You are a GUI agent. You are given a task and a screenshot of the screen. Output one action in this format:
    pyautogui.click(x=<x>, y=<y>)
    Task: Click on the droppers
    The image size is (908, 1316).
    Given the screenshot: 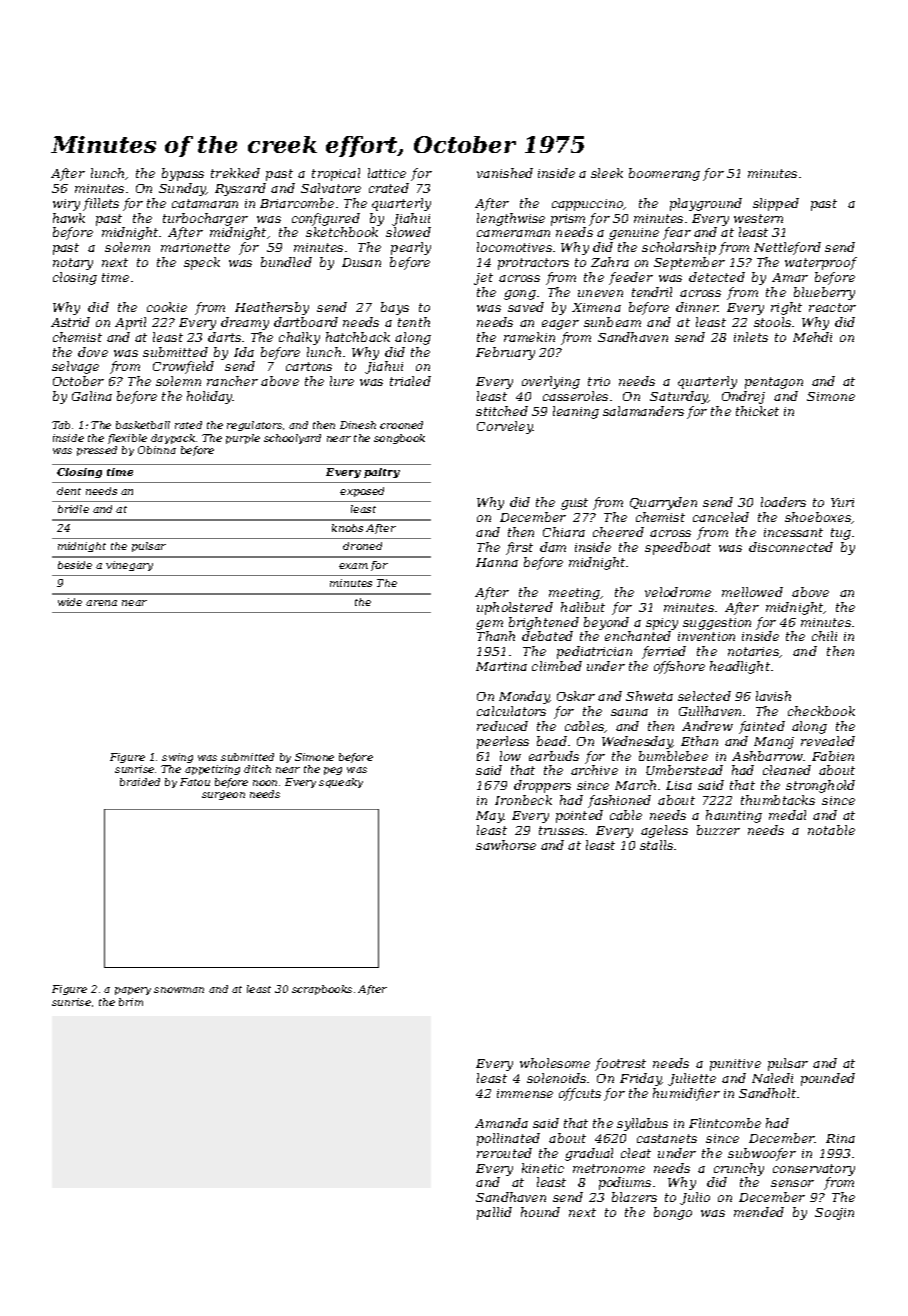 What is the action you would take?
    pyautogui.click(x=542, y=786)
